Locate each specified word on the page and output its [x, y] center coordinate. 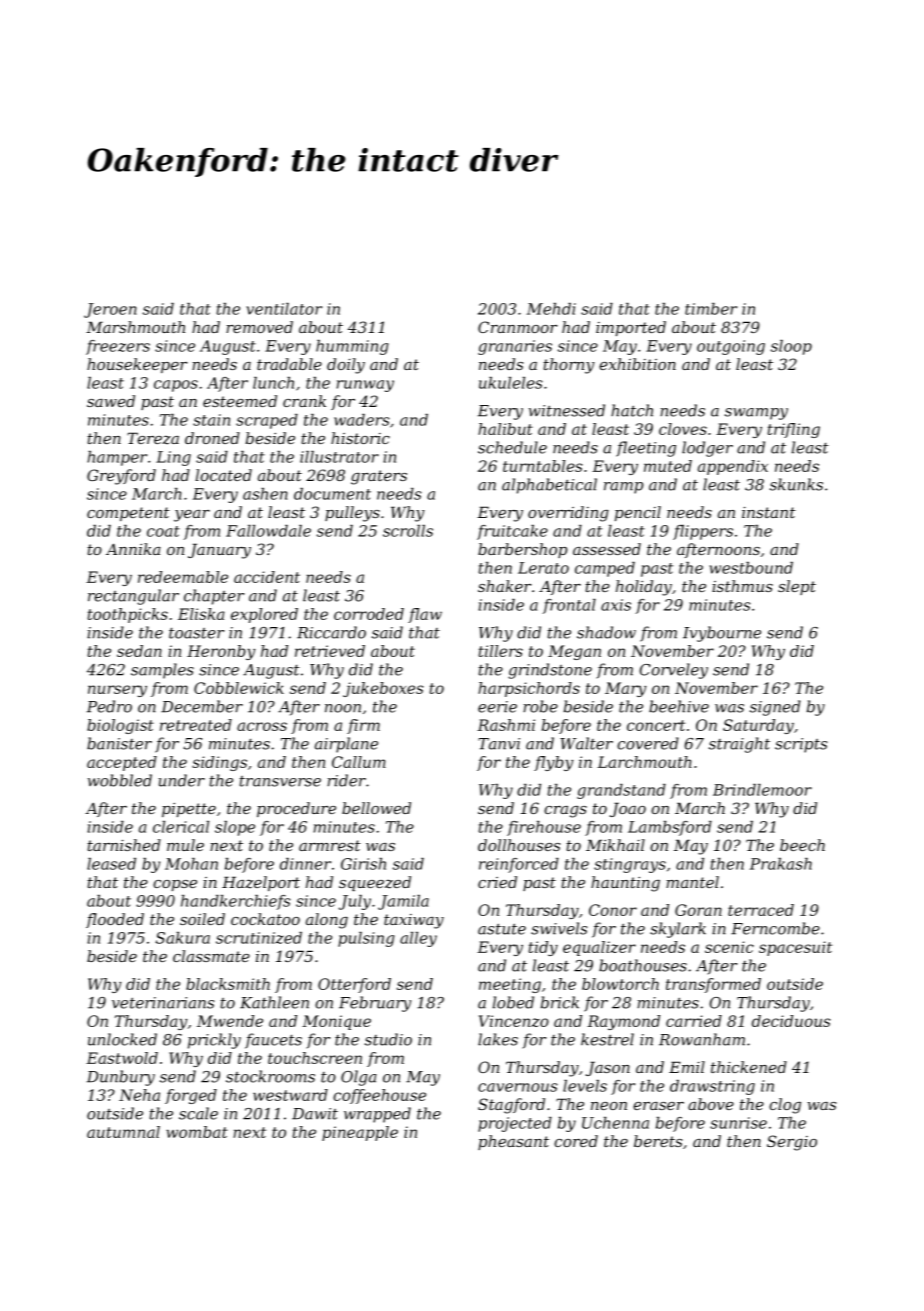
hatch [632, 410]
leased [111, 864]
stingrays [630, 865]
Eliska [201, 614]
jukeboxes [383, 689]
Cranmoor [518, 327]
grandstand [621, 791]
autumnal [123, 1132]
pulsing [366, 939]
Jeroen [110, 310]
